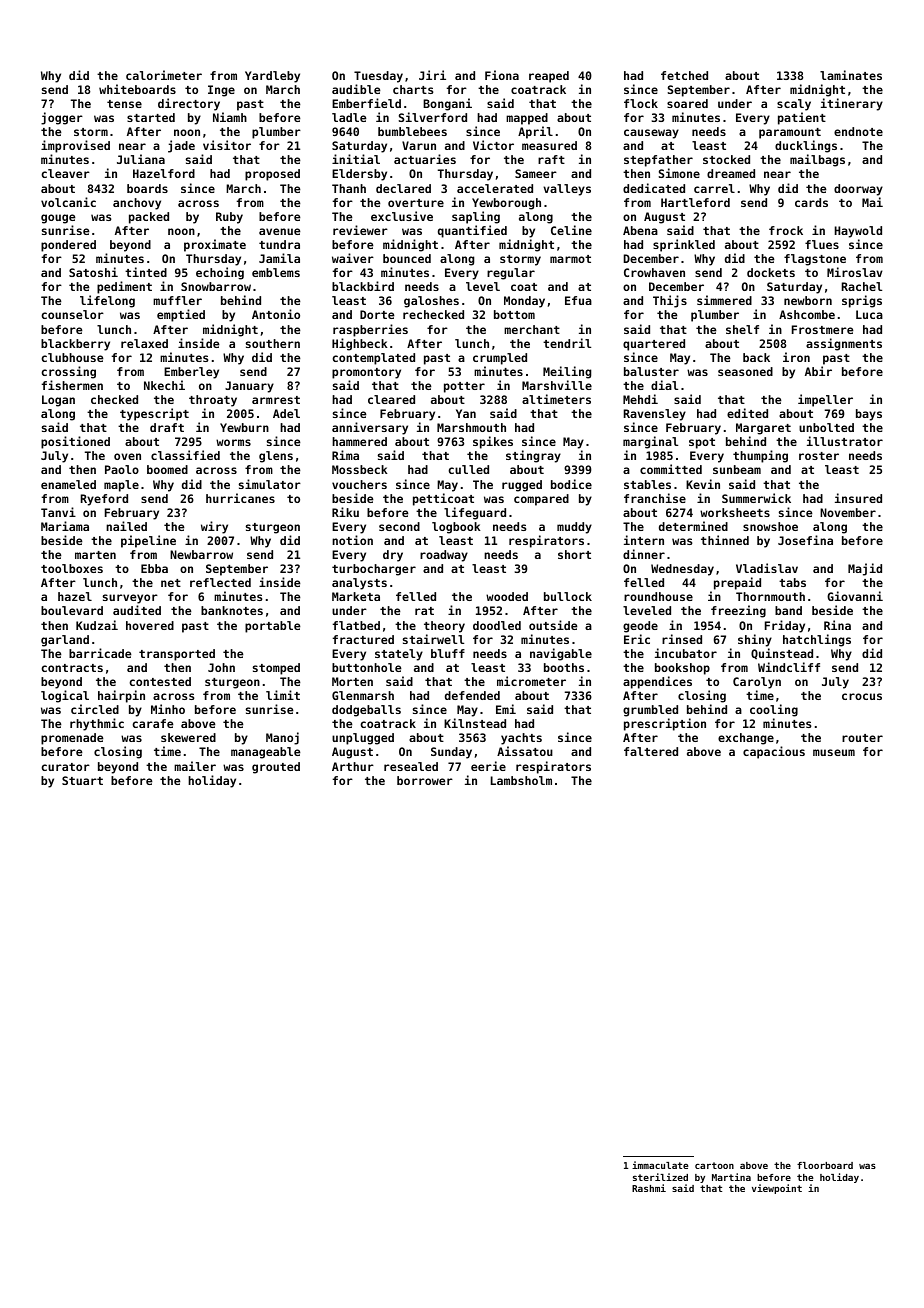 Image resolution: width=924 pixels, height=1308 pixels. I want to click on floorboard, so click(825, 1165).
